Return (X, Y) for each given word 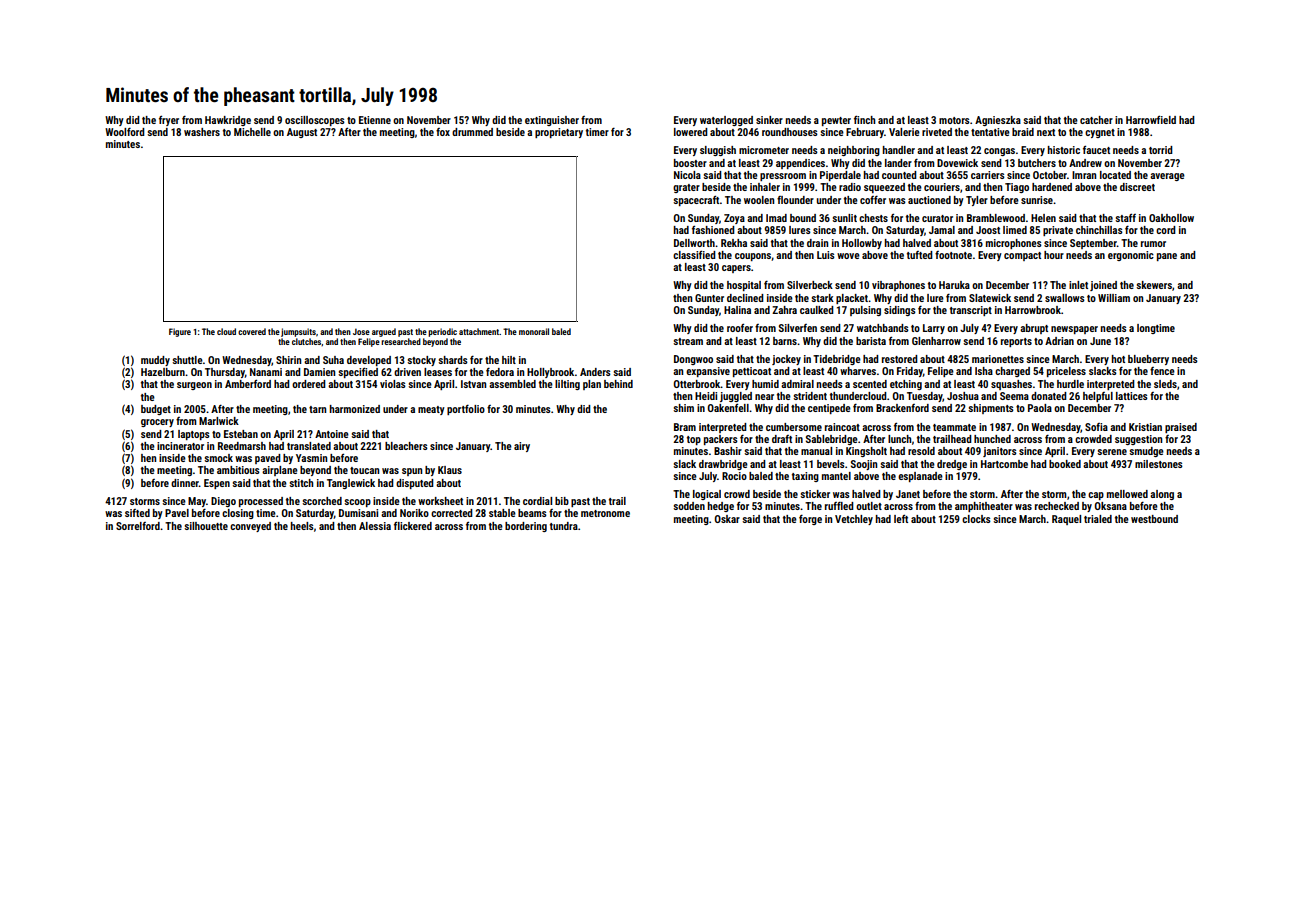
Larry (934, 329)
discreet (1137, 187)
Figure (180, 332)
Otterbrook (697, 384)
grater (686, 188)
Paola (1040, 408)
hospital (744, 286)
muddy (155, 361)
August (302, 133)
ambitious (238, 470)
